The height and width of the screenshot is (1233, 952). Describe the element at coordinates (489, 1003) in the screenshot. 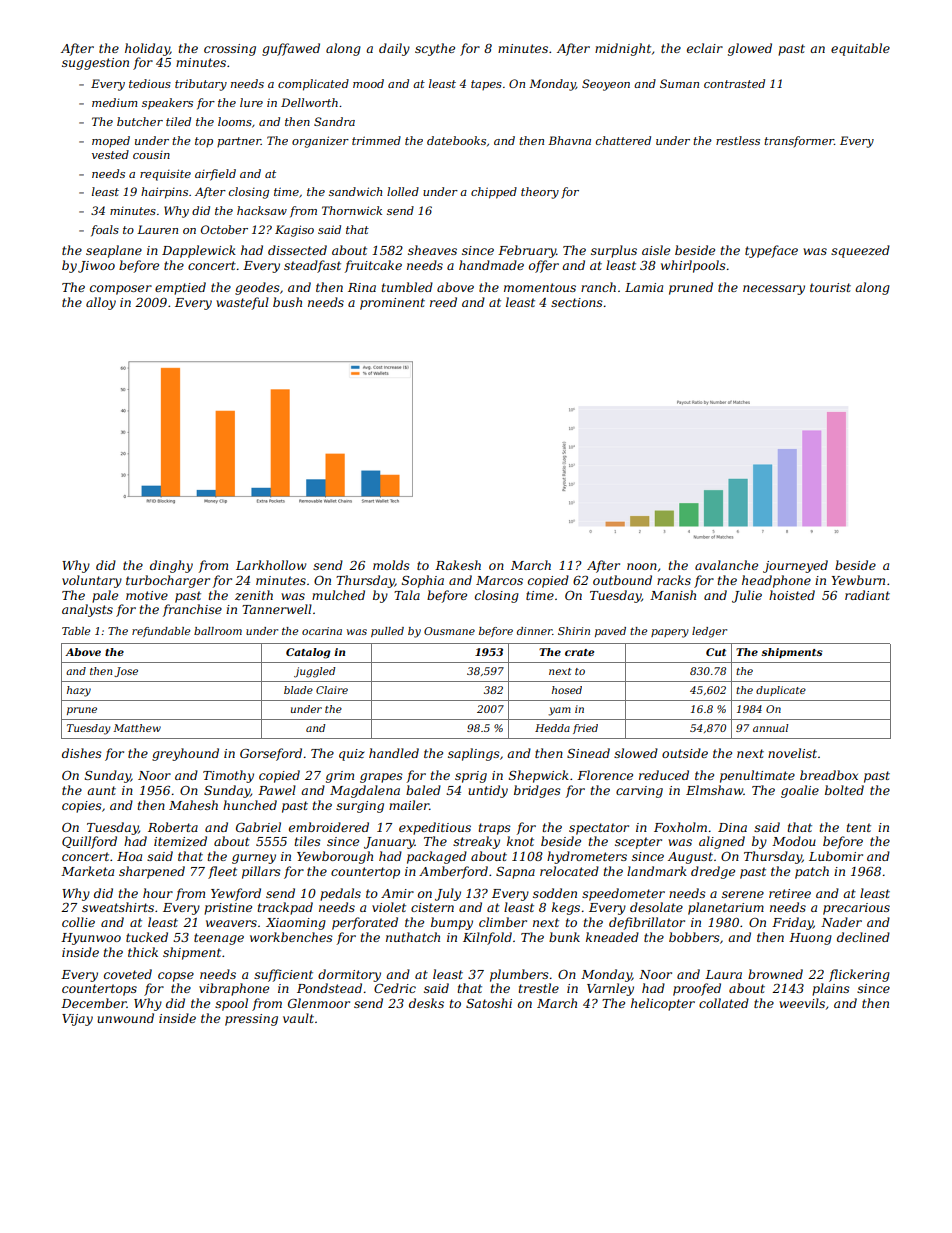

I see `Satoshi` at that location.
